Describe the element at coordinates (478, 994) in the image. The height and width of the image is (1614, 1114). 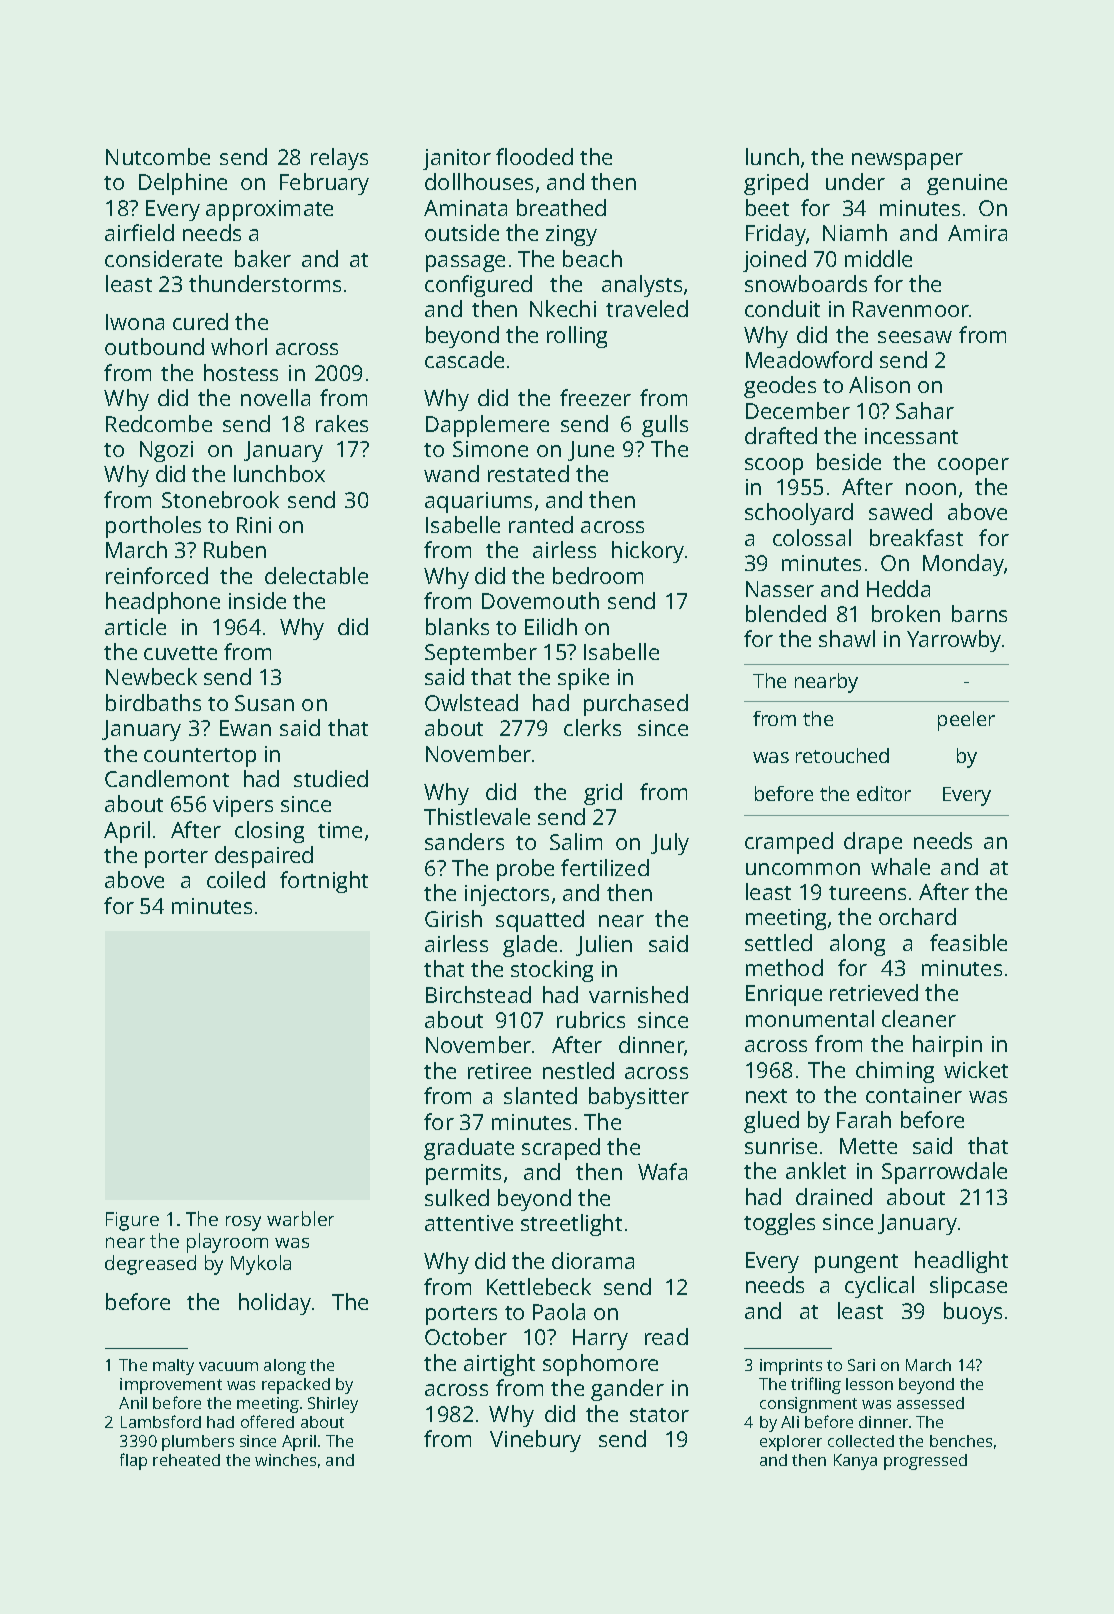
I see `Birchstead` at that location.
